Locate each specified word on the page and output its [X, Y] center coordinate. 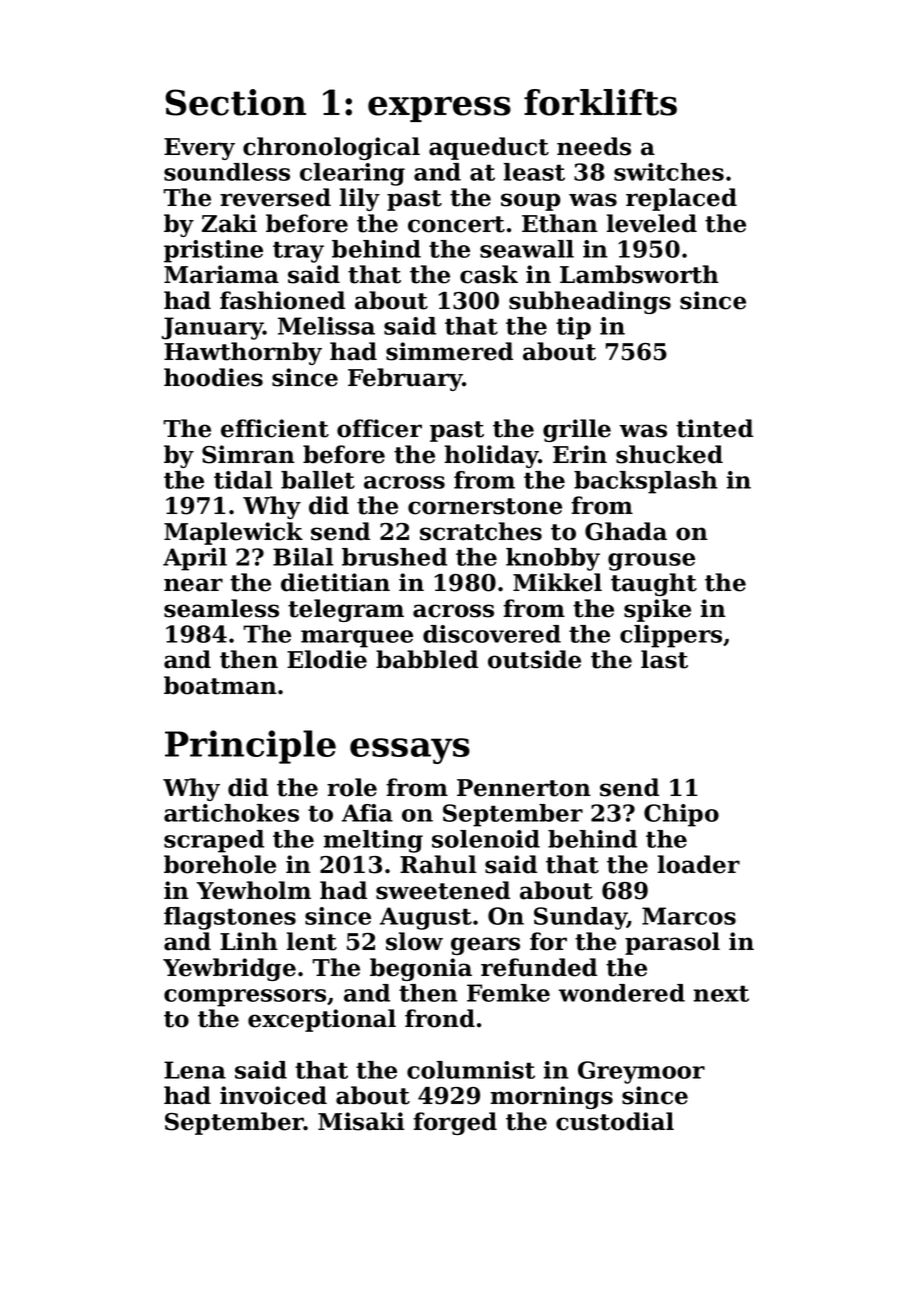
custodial [615, 1121]
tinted [714, 428]
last [664, 659]
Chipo [681, 815]
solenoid [486, 839]
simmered [449, 351]
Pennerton [524, 788]
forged [455, 1123]
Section [235, 102]
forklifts [600, 102]
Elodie [327, 659]
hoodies [213, 377]
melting [373, 841]
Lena [195, 1070]
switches [669, 172]
